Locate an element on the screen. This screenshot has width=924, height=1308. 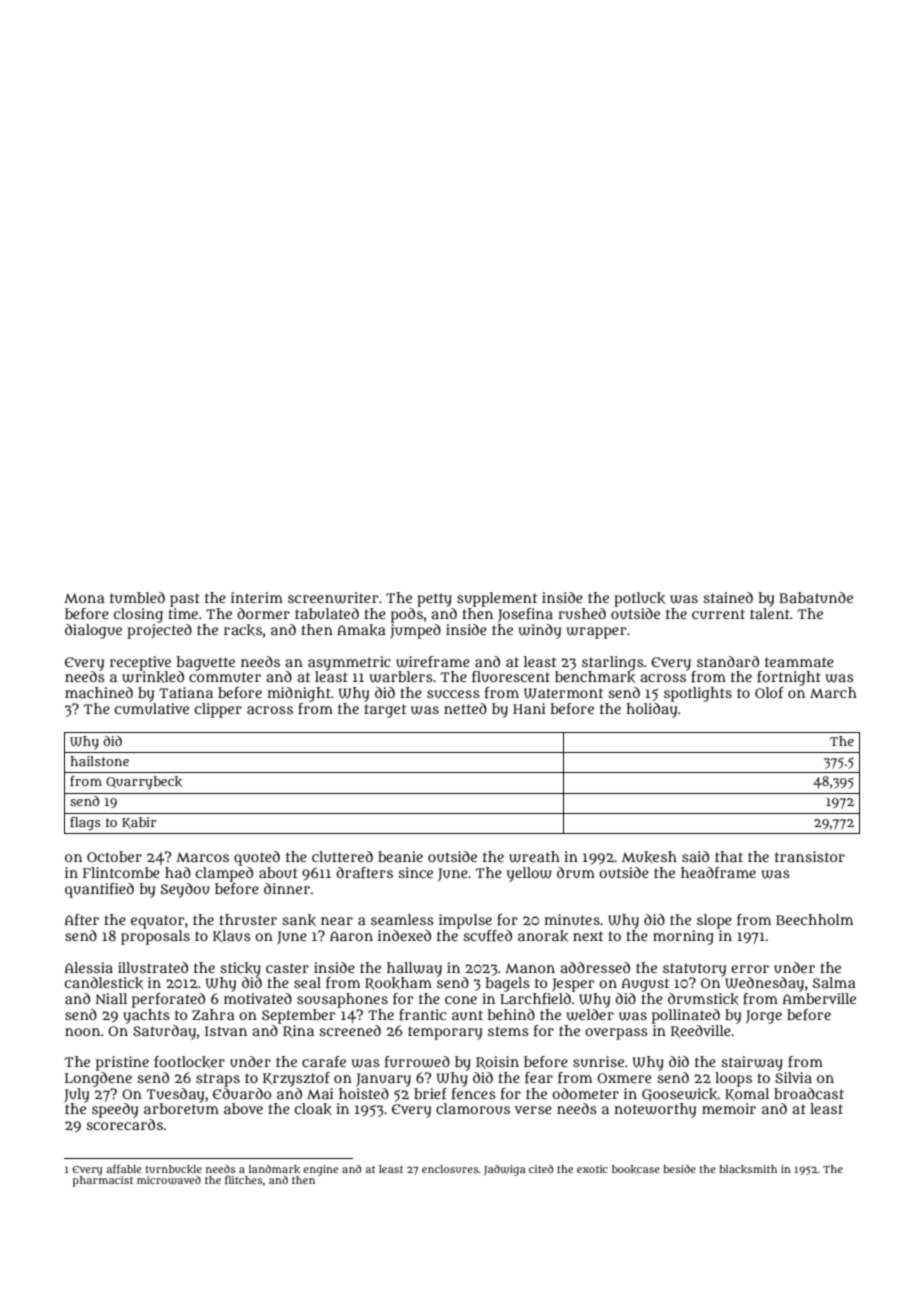
above is located at coordinates (243, 1108).
